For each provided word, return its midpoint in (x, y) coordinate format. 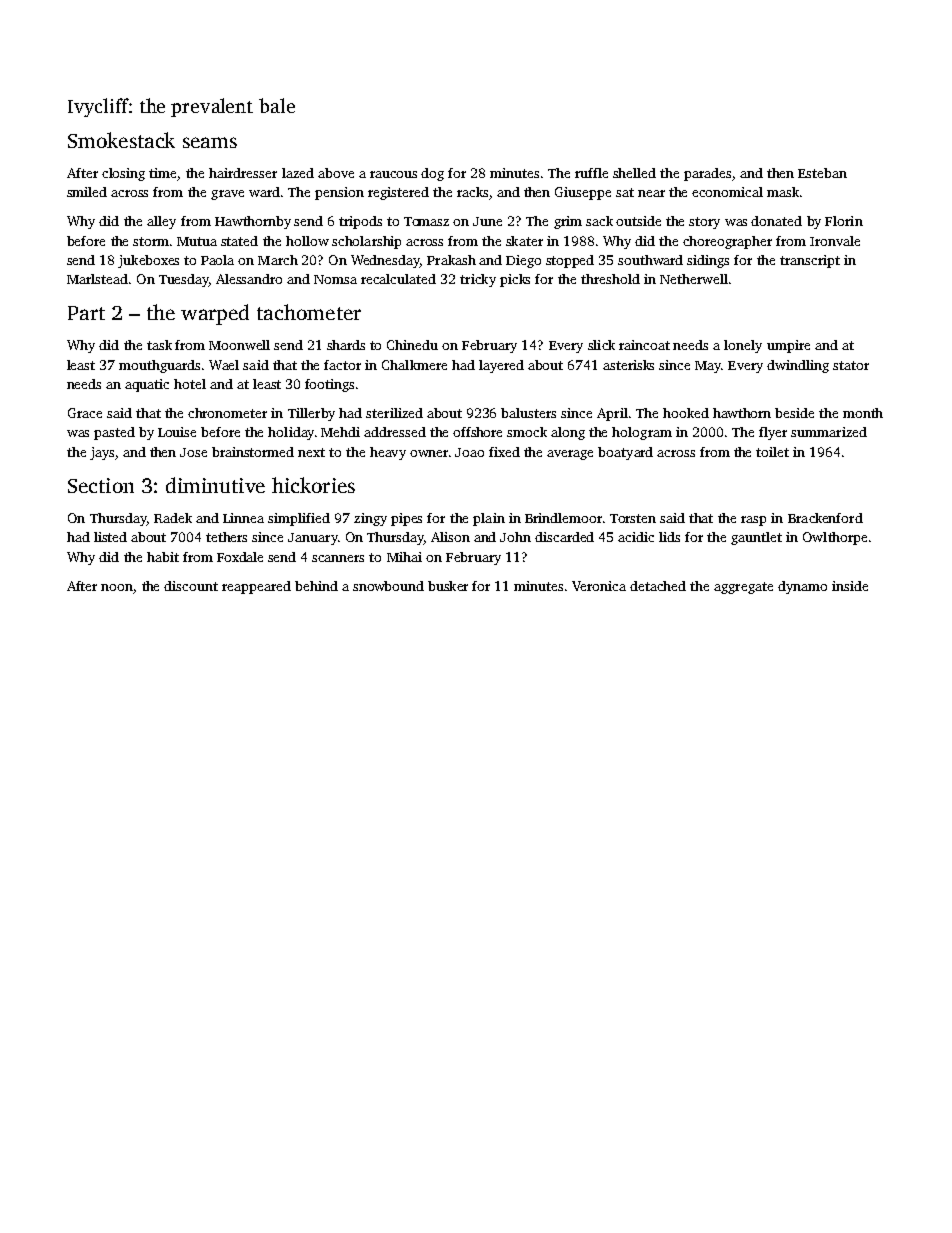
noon (117, 587)
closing (123, 174)
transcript (810, 261)
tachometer (309, 312)
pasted (114, 433)
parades (707, 174)
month (863, 413)
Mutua (197, 241)
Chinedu (412, 345)
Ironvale (835, 241)
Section (101, 485)
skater (524, 241)
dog (432, 174)
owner (429, 453)
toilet (772, 452)
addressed (395, 432)
